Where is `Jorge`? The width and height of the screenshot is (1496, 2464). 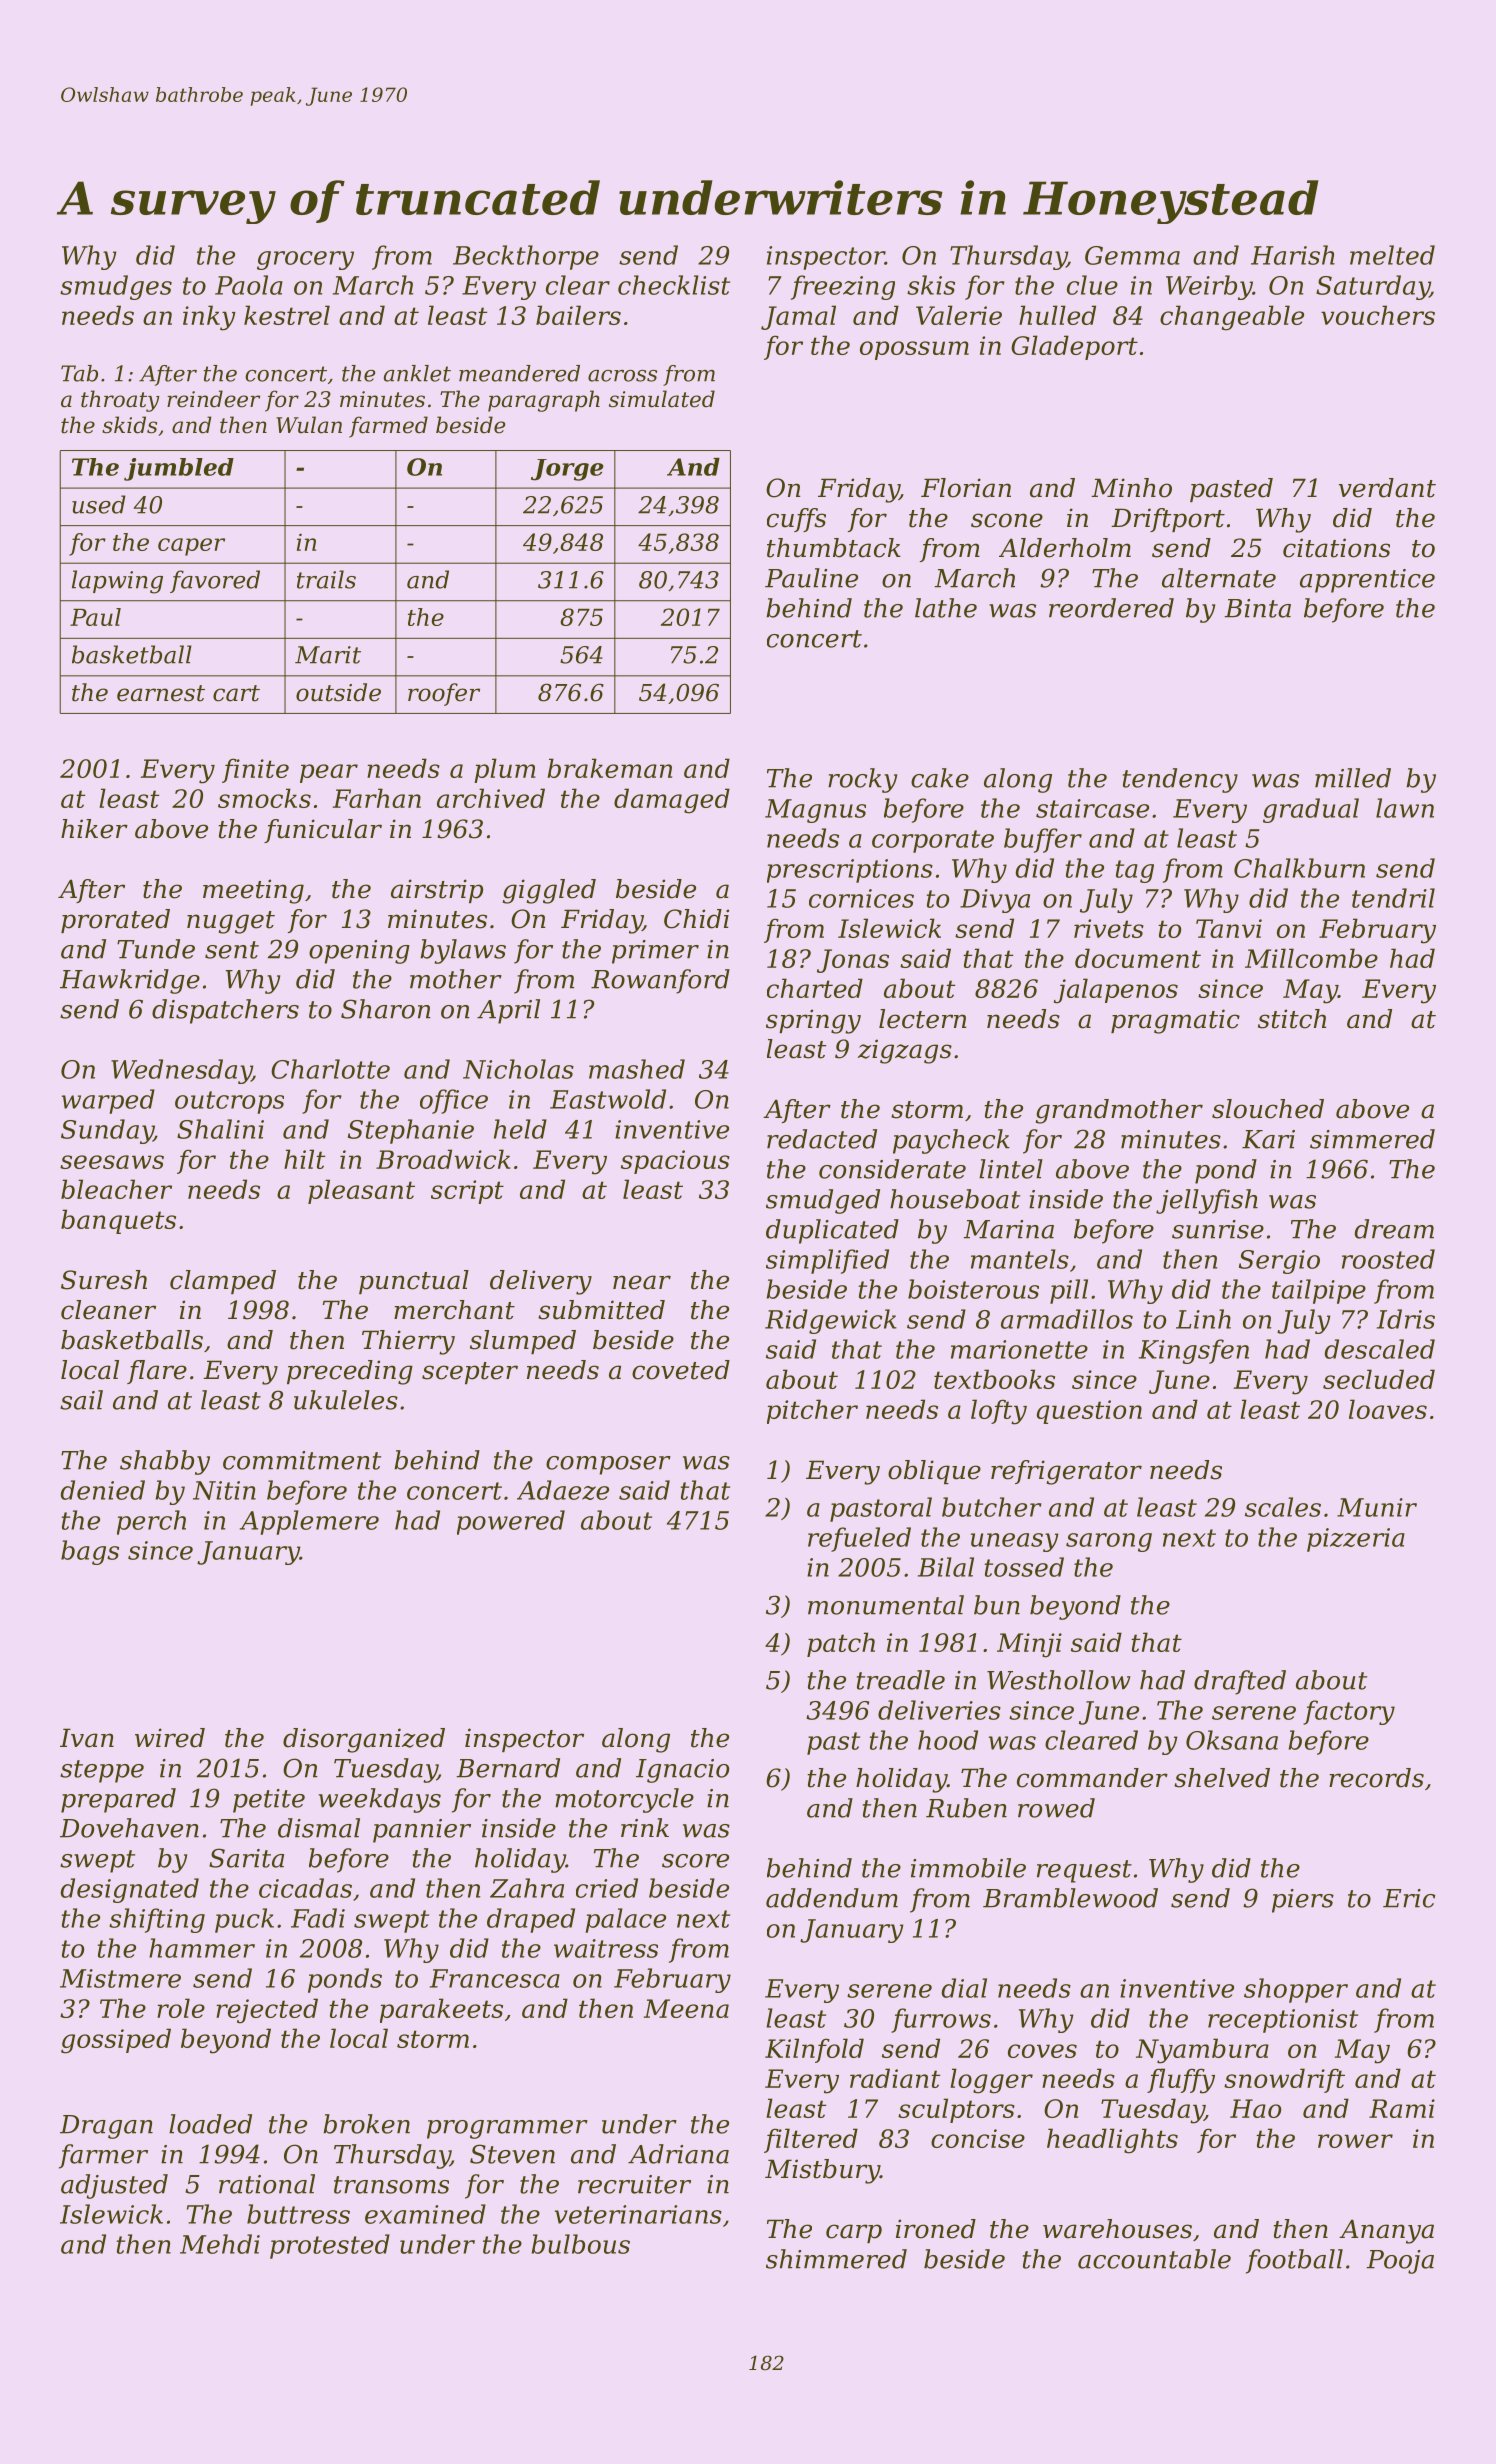 Jorge is located at coordinates (567, 470).
